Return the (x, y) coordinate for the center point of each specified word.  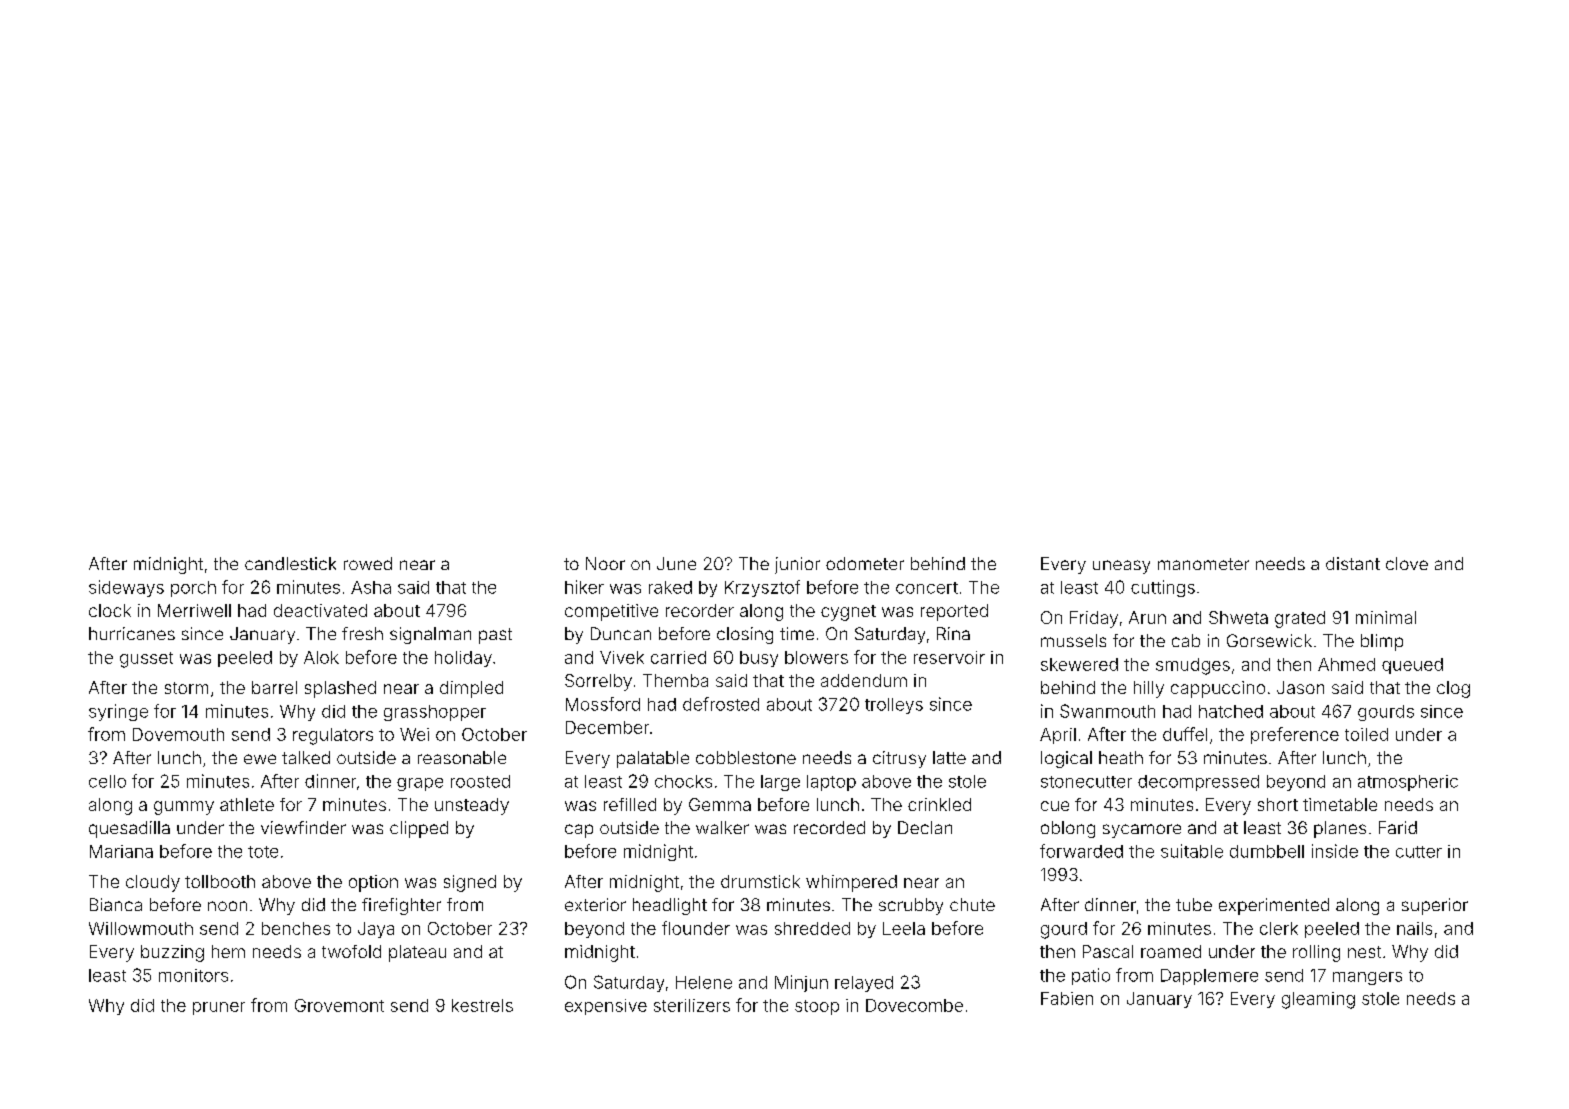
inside (1335, 851)
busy (759, 659)
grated (1300, 619)
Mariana (121, 851)
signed (470, 883)
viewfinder (303, 827)
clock (110, 610)
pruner (219, 1008)
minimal (1386, 617)
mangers (1367, 978)
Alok (321, 657)
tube (1194, 904)
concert (927, 588)
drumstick (760, 881)
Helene (704, 982)
